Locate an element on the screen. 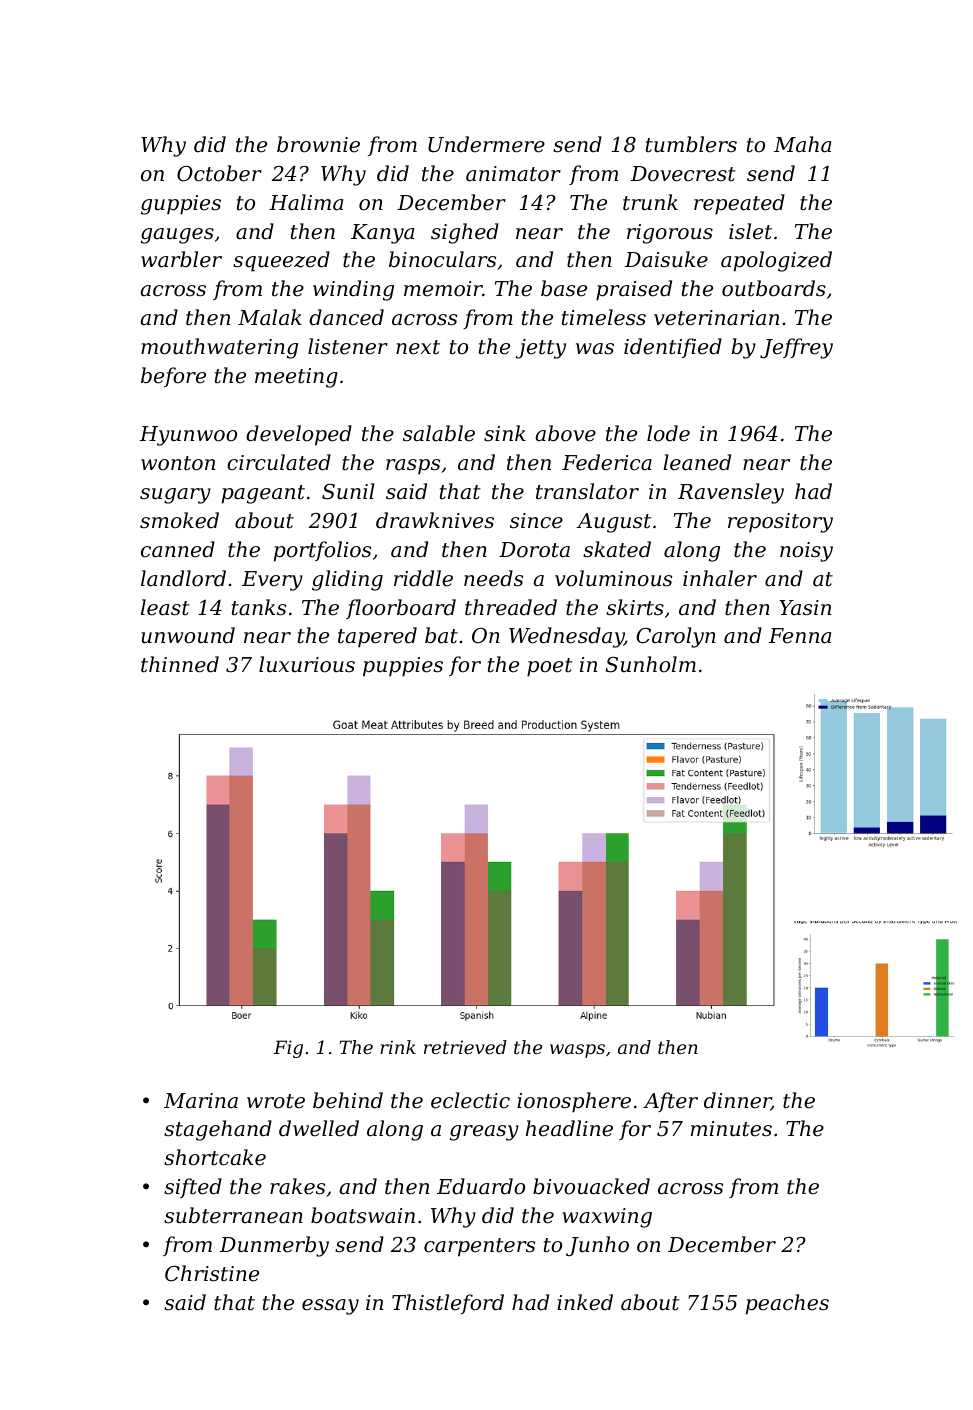 This screenshot has width=973, height=1410. Undermere is located at coordinates (486, 144).
